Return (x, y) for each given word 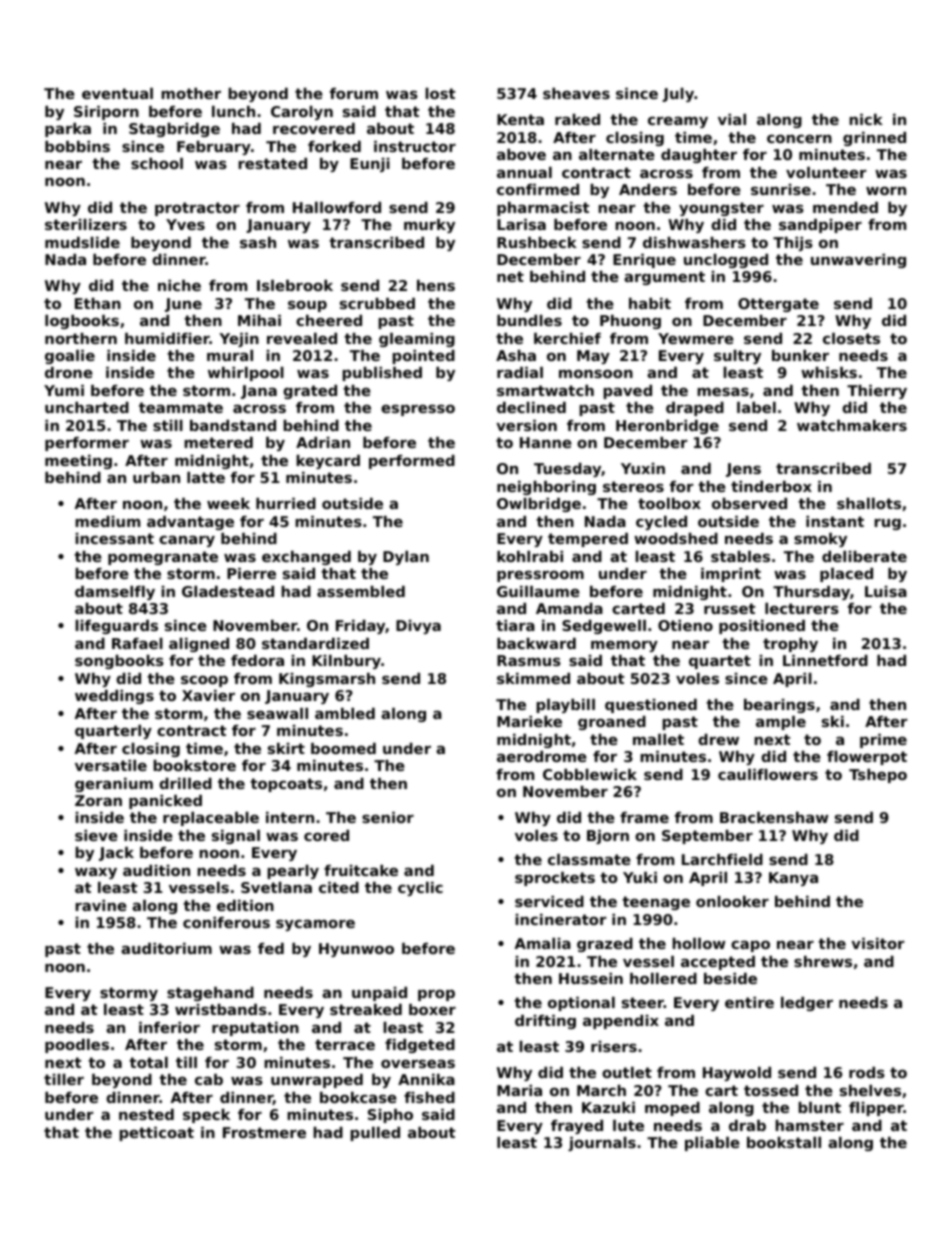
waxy (96, 873)
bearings (779, 706)
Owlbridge (539, 505)
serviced (549, 901)
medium (107, 521)
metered (218, 442)
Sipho (390, 1116)
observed (749, 503)
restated (272, 163)
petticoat (156, 1134)
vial (732, 119)
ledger (807, 1004)
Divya (418, 627)
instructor (415, 146)
